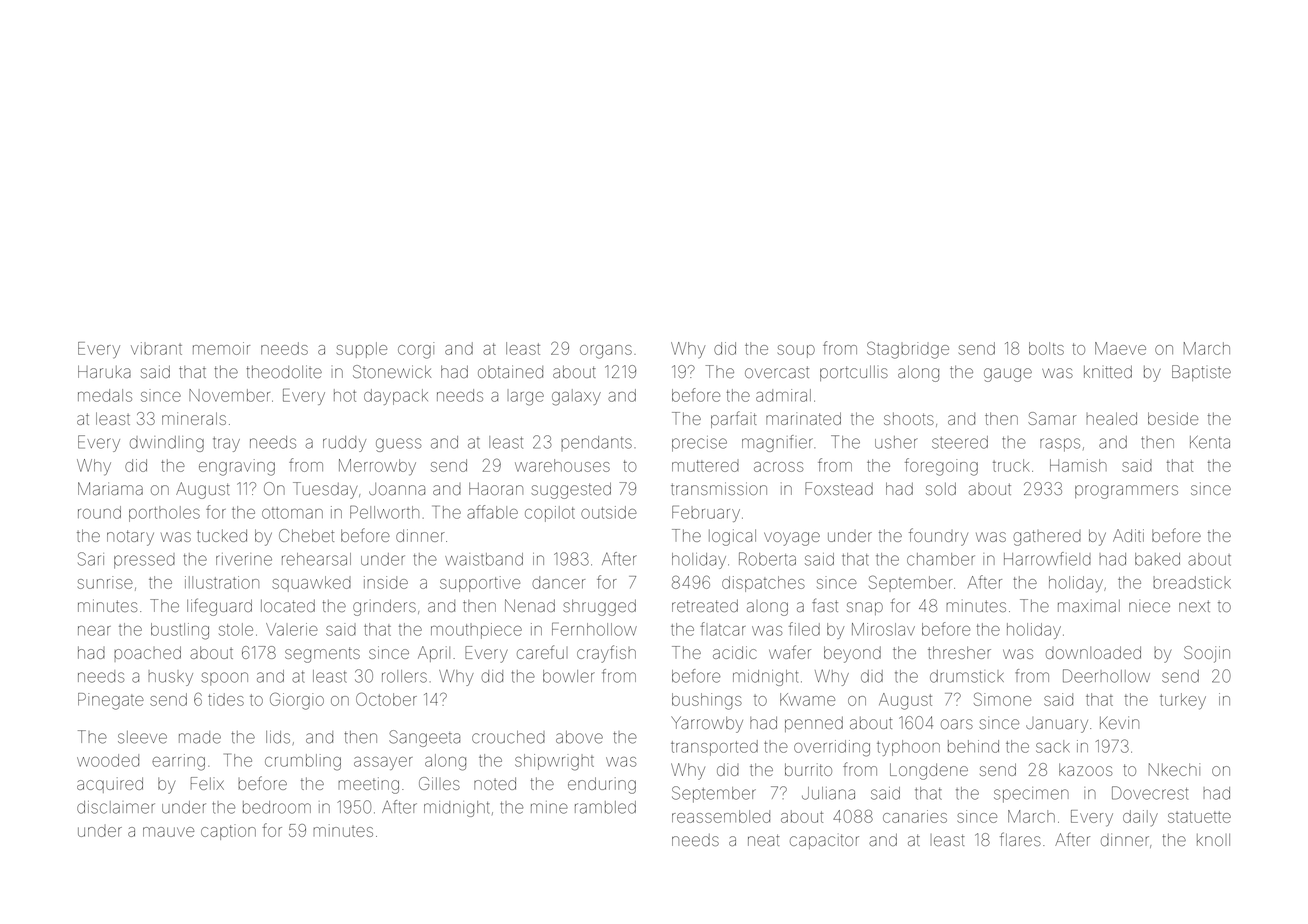  What do you see at coordinates (404, 676) in the screenshot?
I see `rollers` at bounding box center [404, 676].
